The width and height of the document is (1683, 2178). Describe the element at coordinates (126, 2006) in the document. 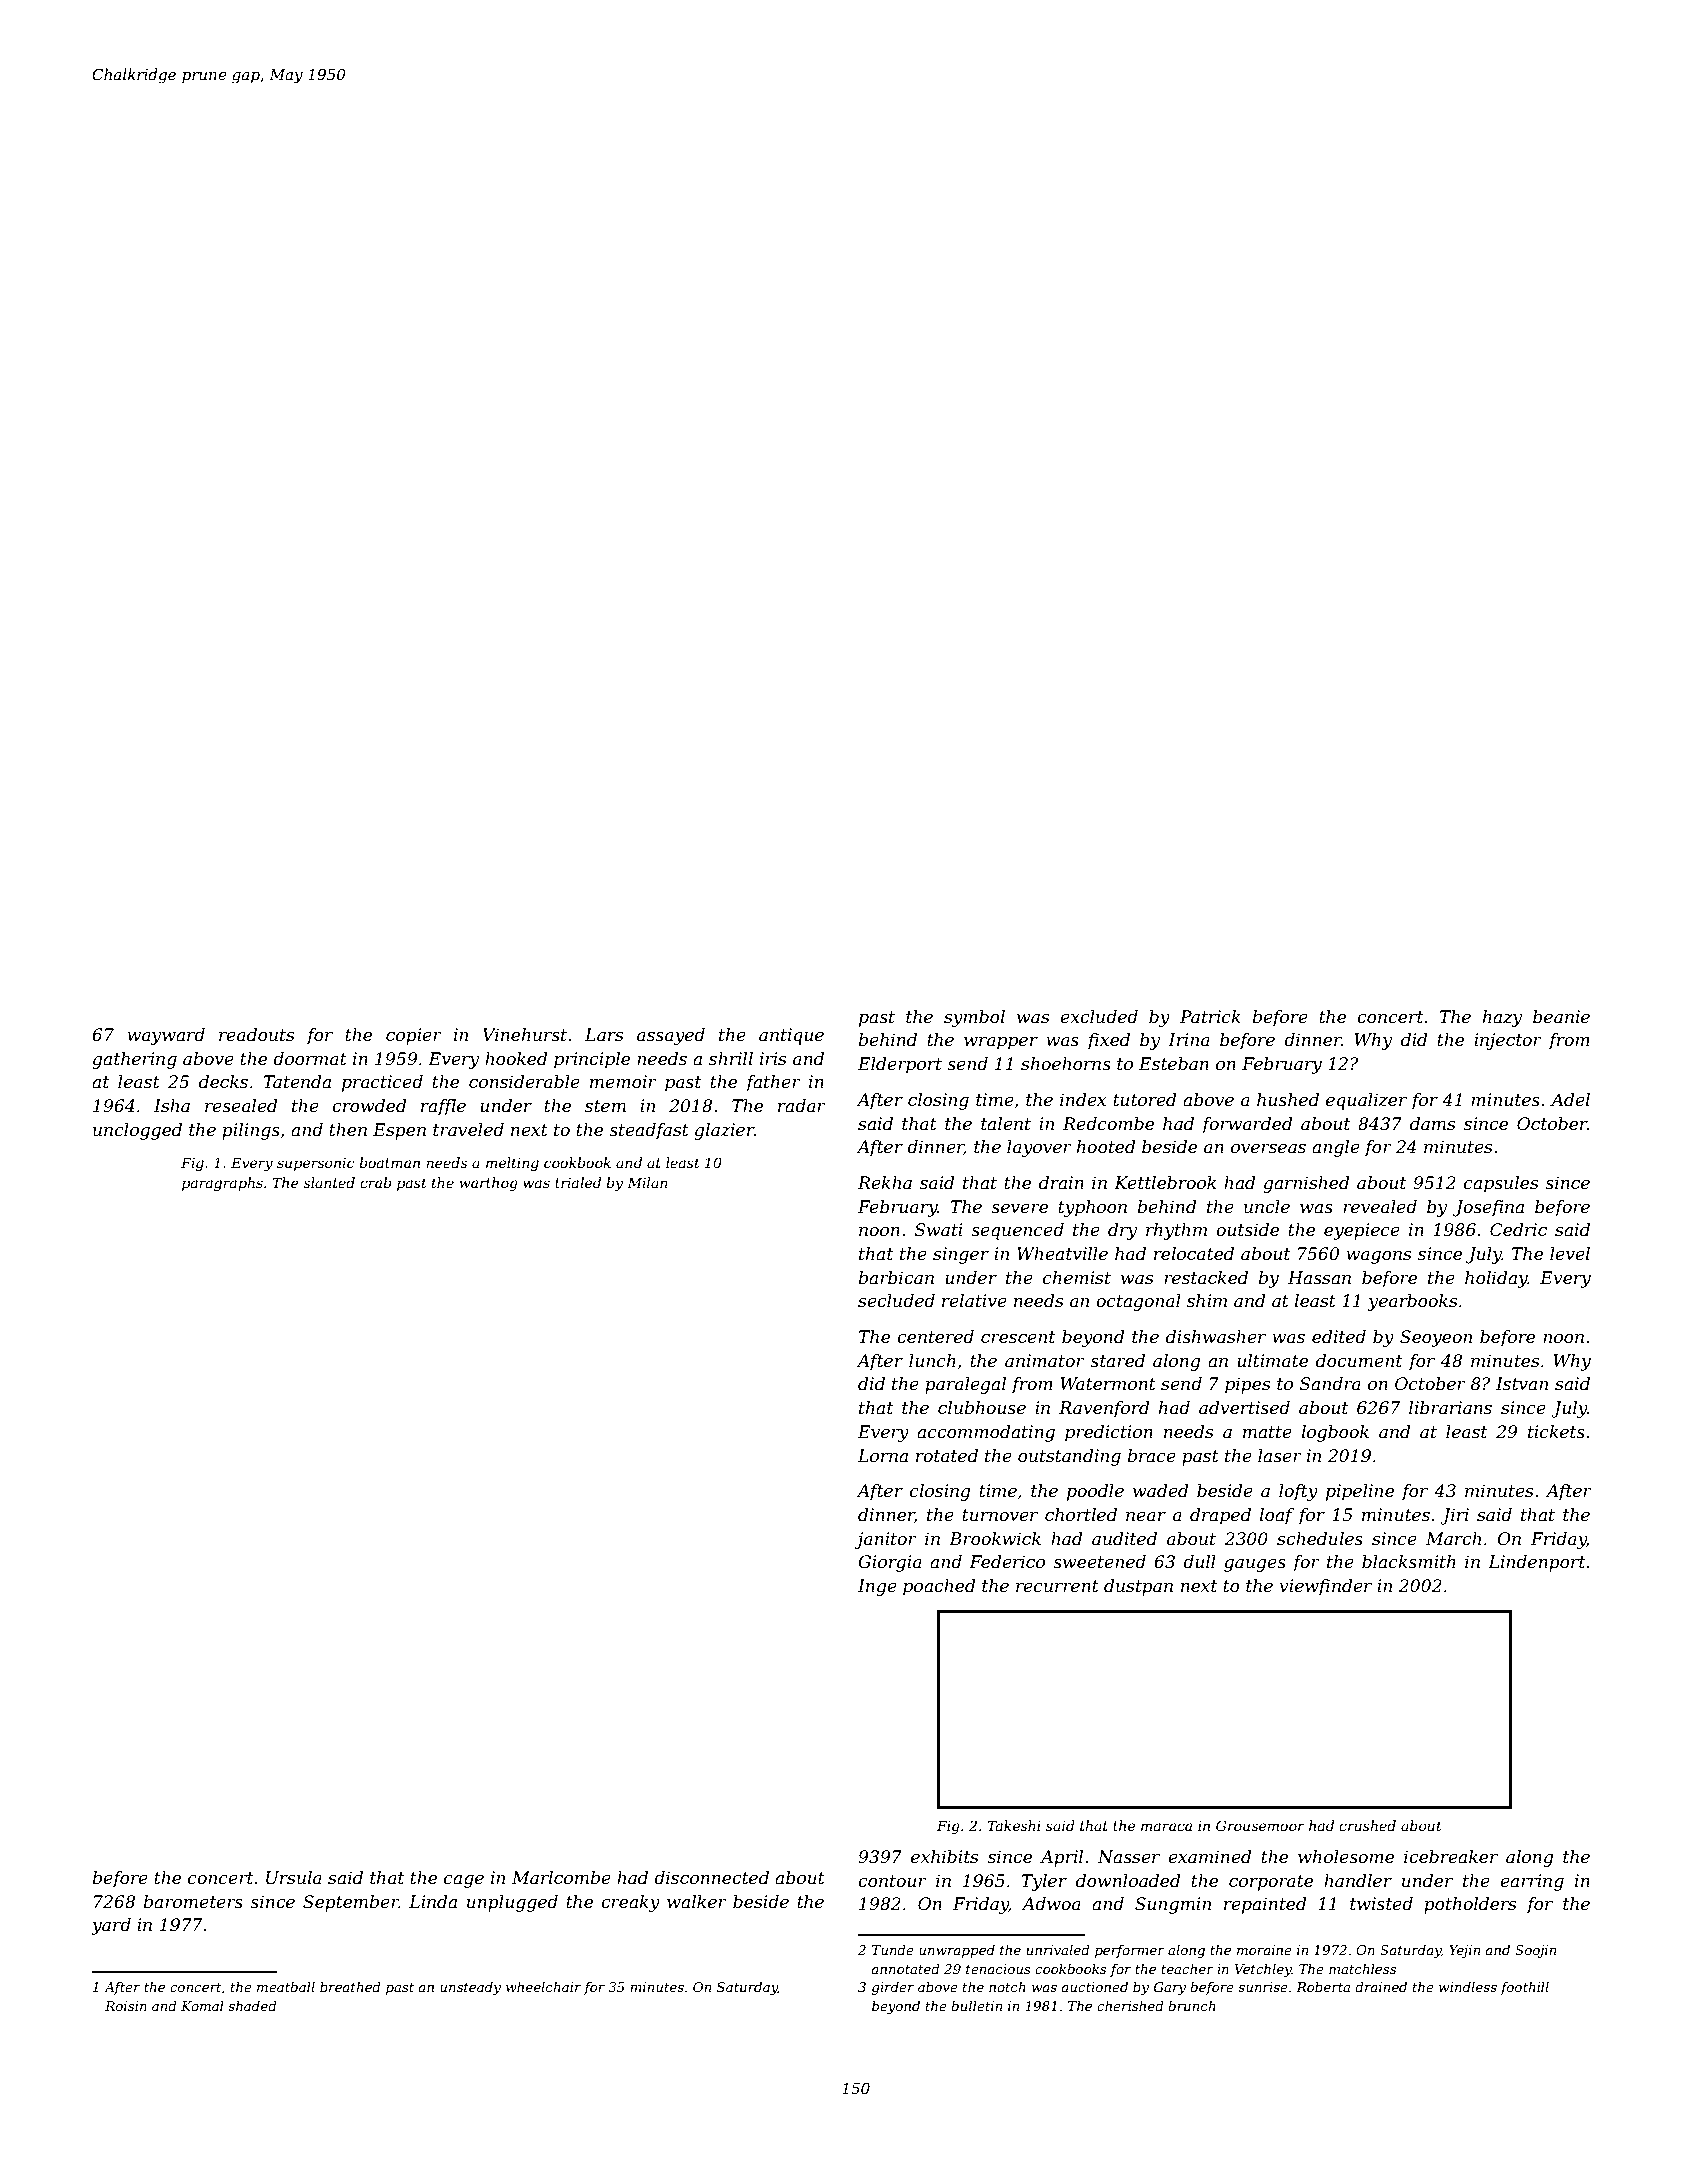

I see `Roisin` at that location.
